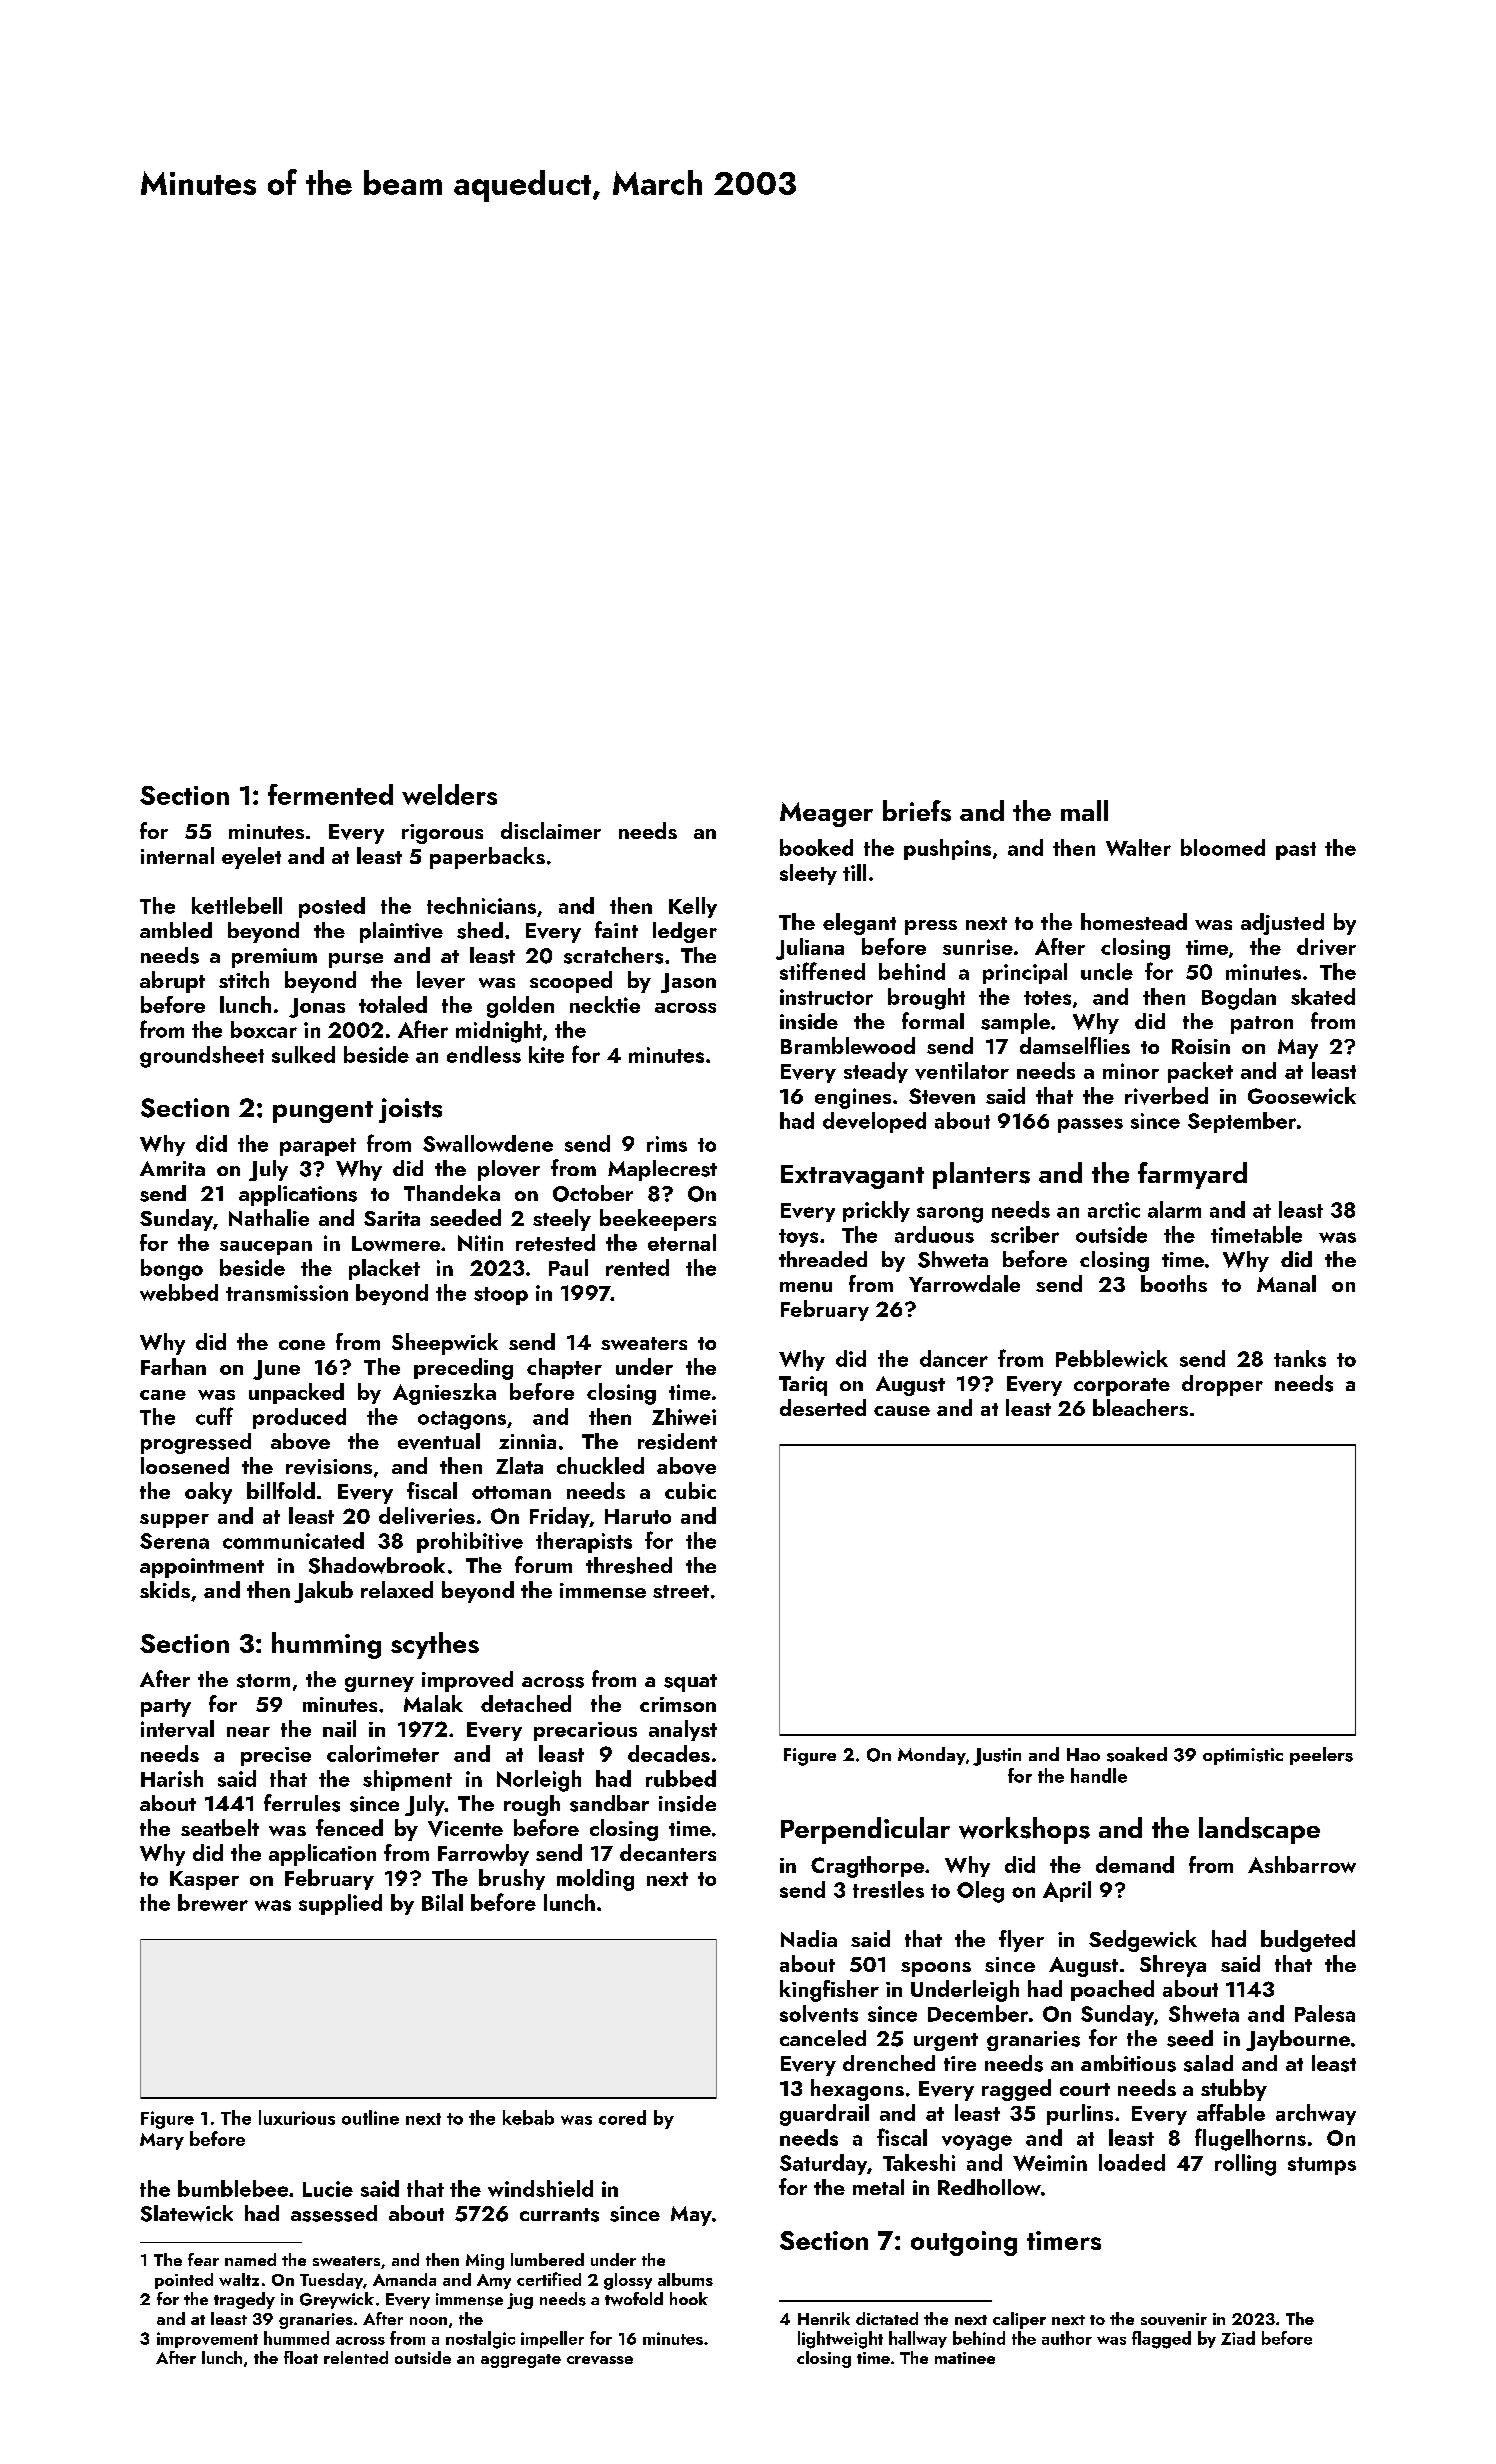 Image resolution: width=1496 pixels, height=2464 pixels. What do you see at coordinates (1067, 1891) in the page?
I see `April` at bounding box center [1067, 1891].
